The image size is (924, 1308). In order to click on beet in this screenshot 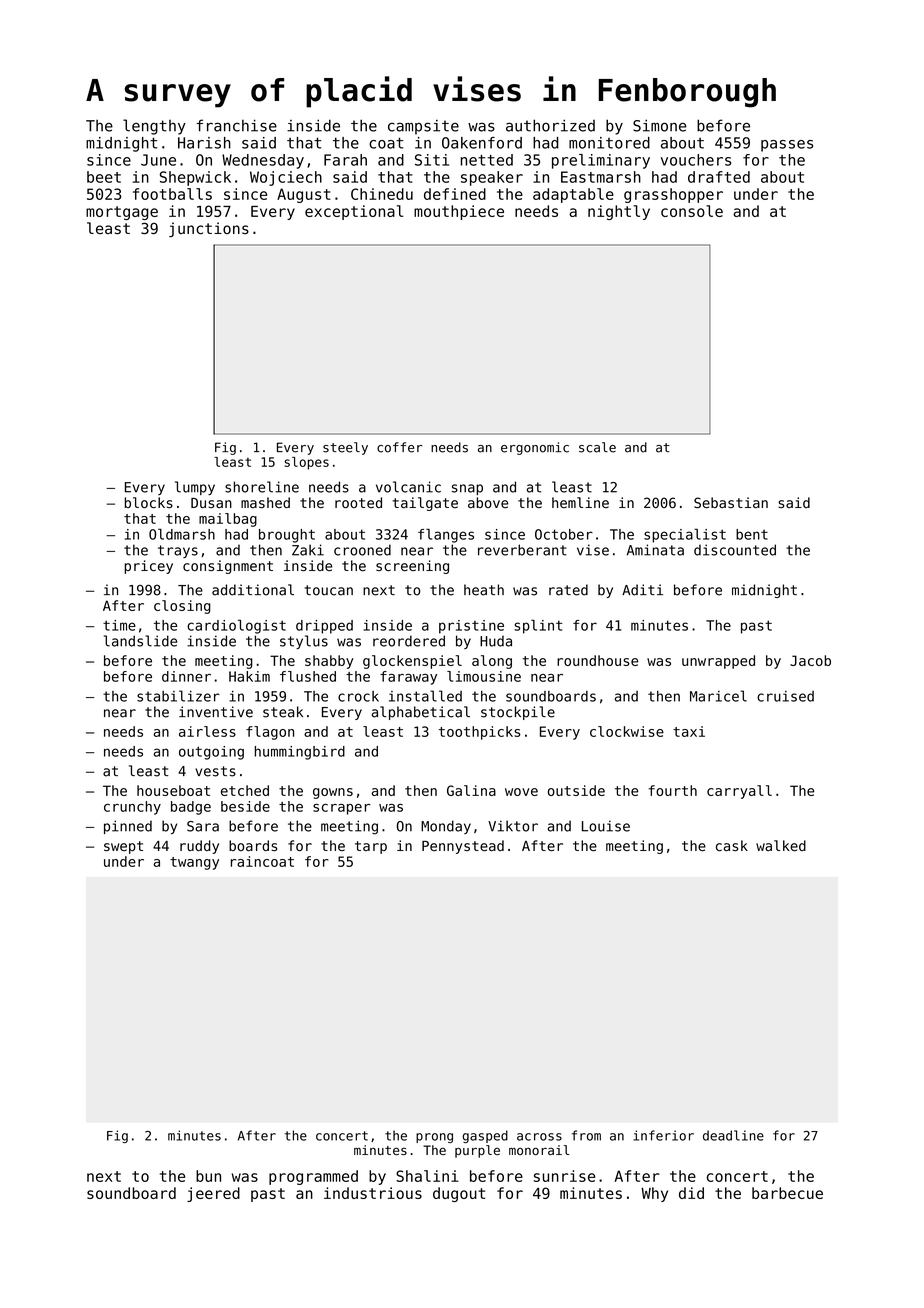, I will do `click(104, 177)`.
